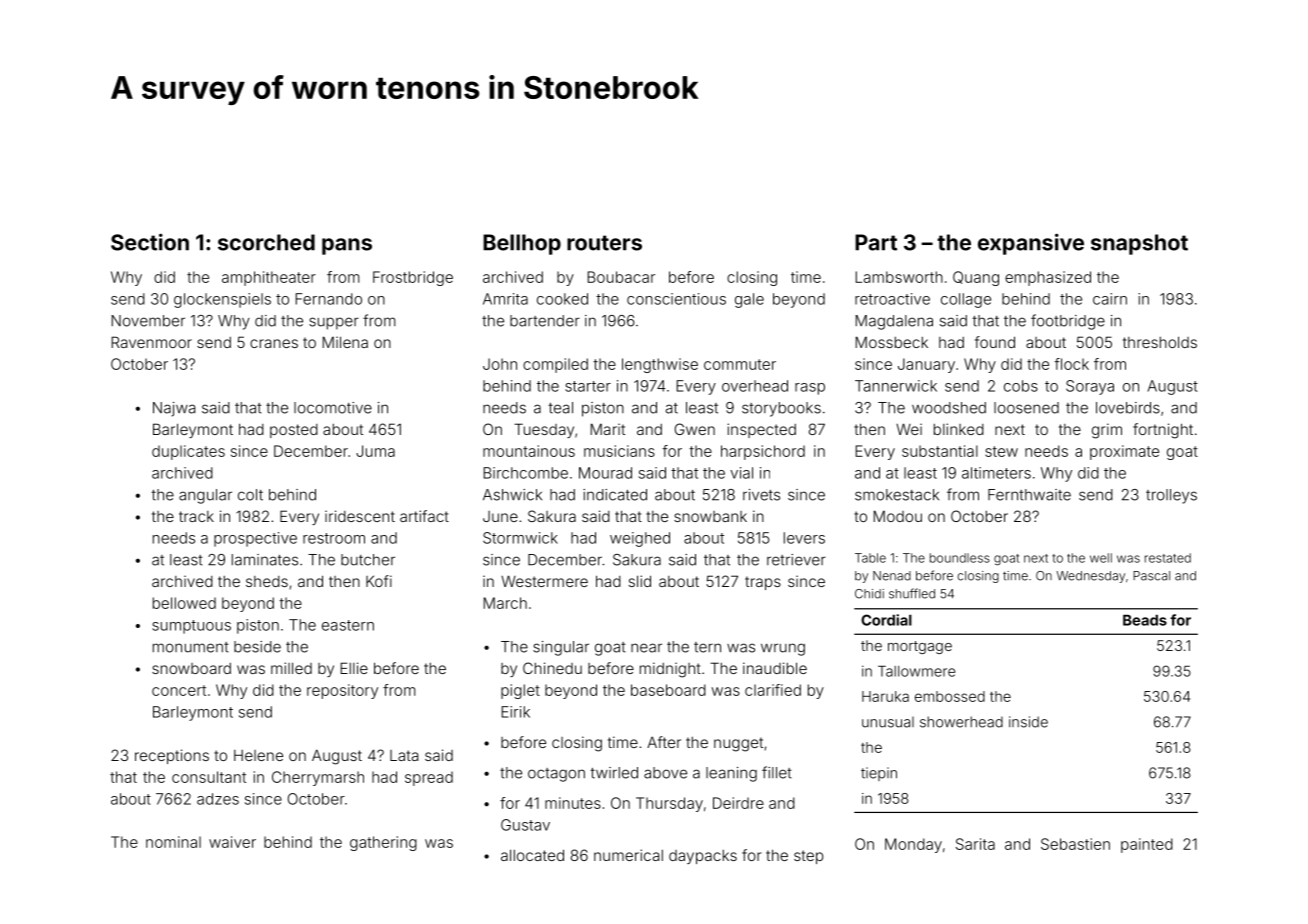 The height and width of the page is (924, 1308). Describe the element at coordinates (783, 649) in the page. I see `wrung` at that location.
